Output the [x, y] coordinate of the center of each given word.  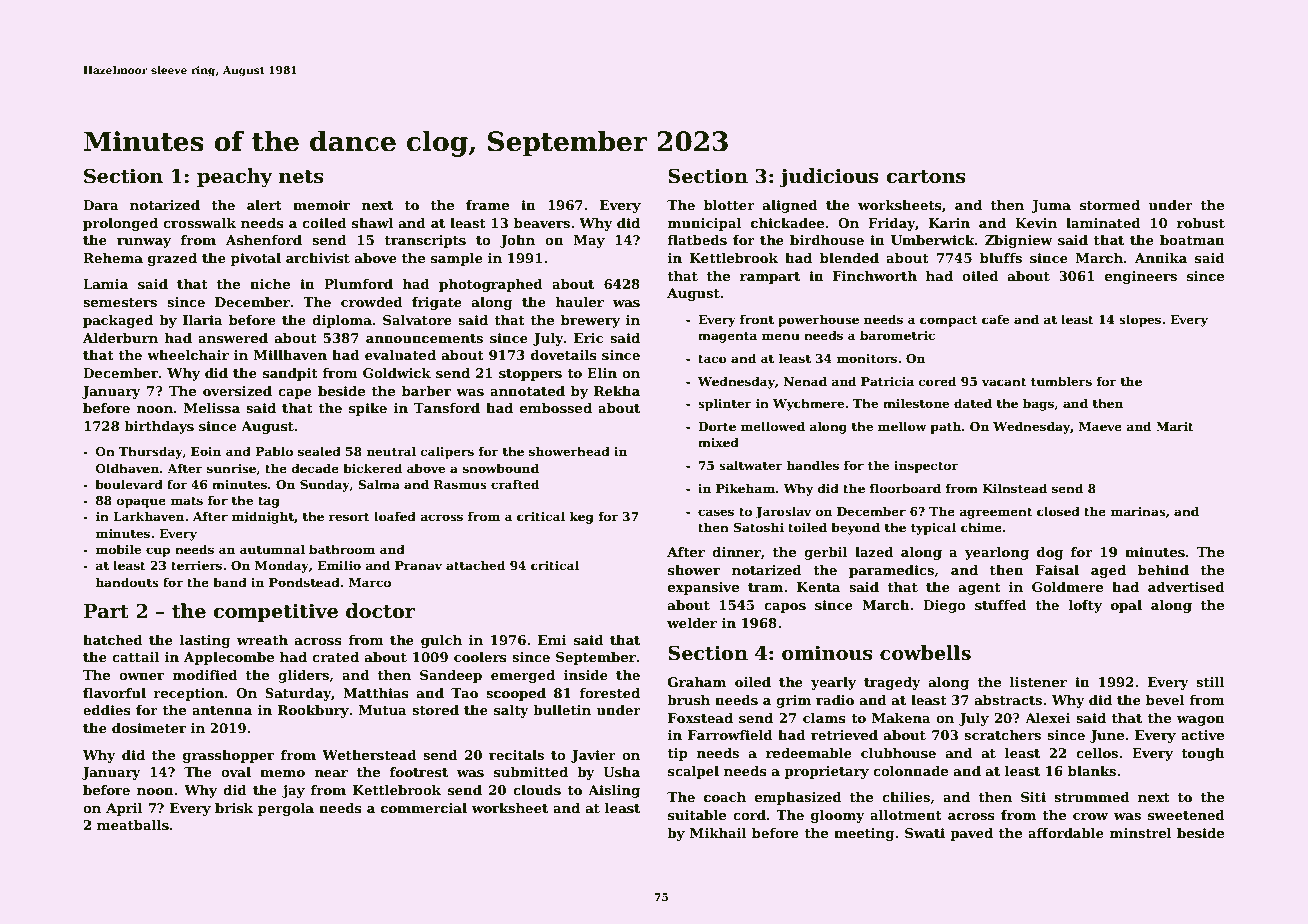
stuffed [1001, 605]
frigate [437, 303]
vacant [1004, 382]
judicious [829, 177]
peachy [235, 177]
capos [785, 608]
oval [236, 772]
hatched [113, 640]
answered [233, 338]
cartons [926, 177]
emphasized [798, 798]
